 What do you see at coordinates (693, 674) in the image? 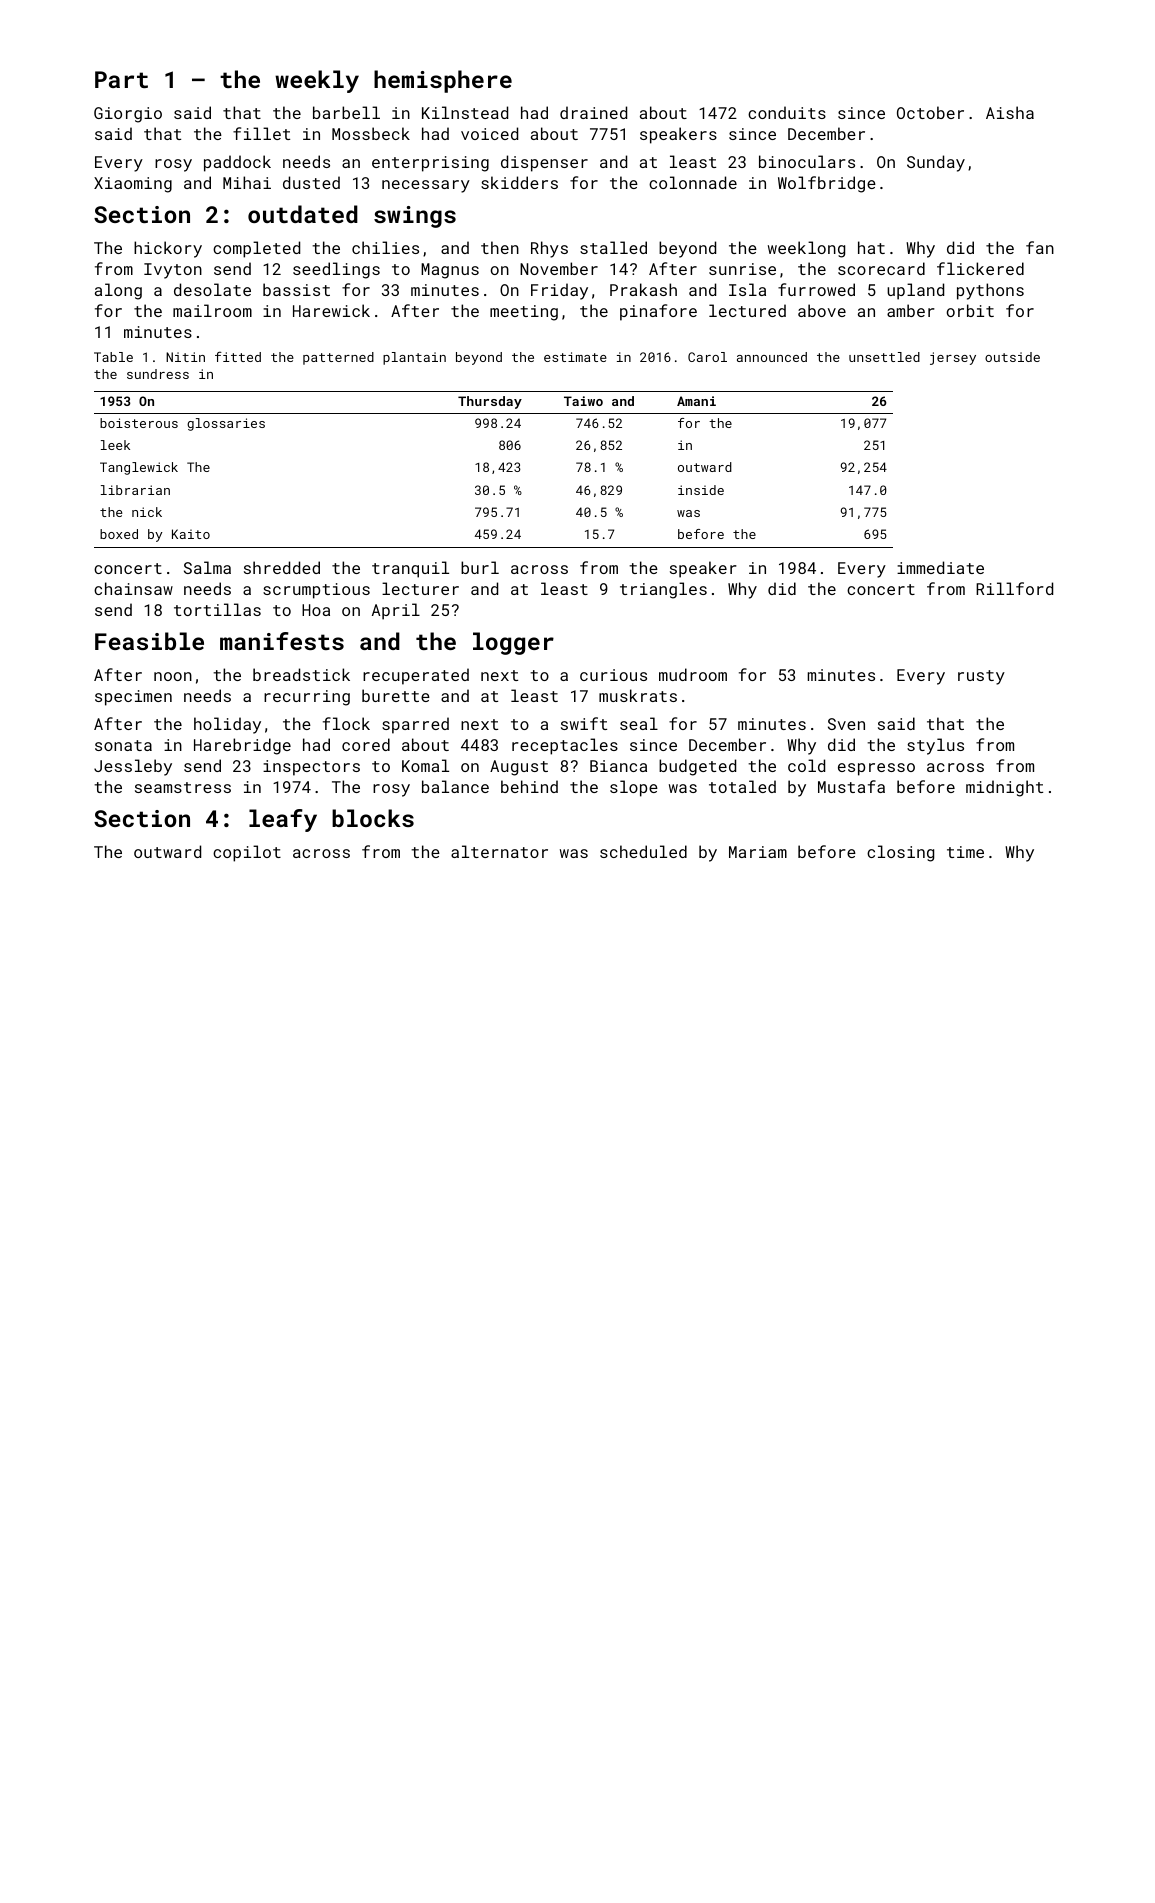
I see `mudroom` at bounding box center [693, 674].
